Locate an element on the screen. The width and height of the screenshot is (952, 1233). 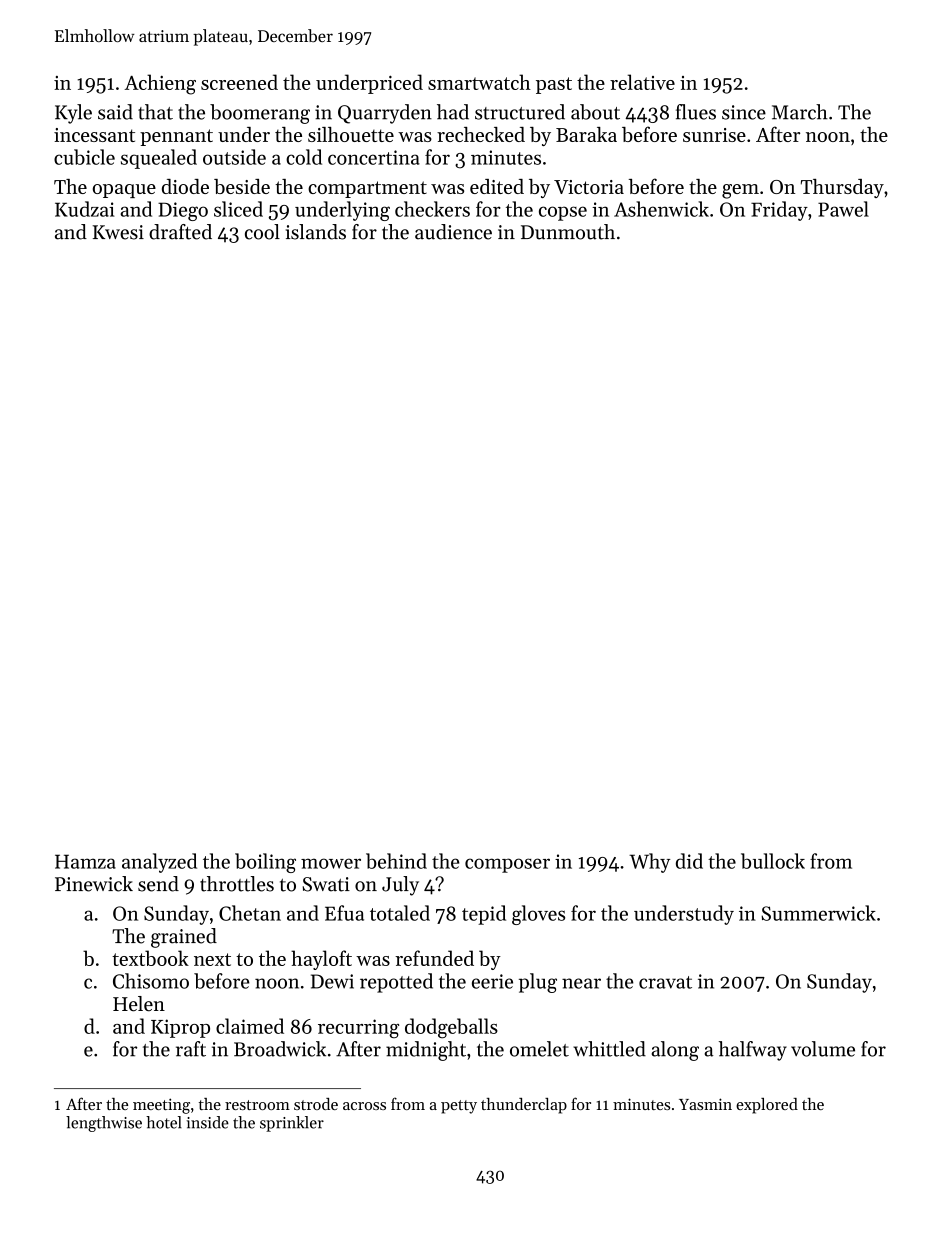
cool is located at coordinates (262, 232).
